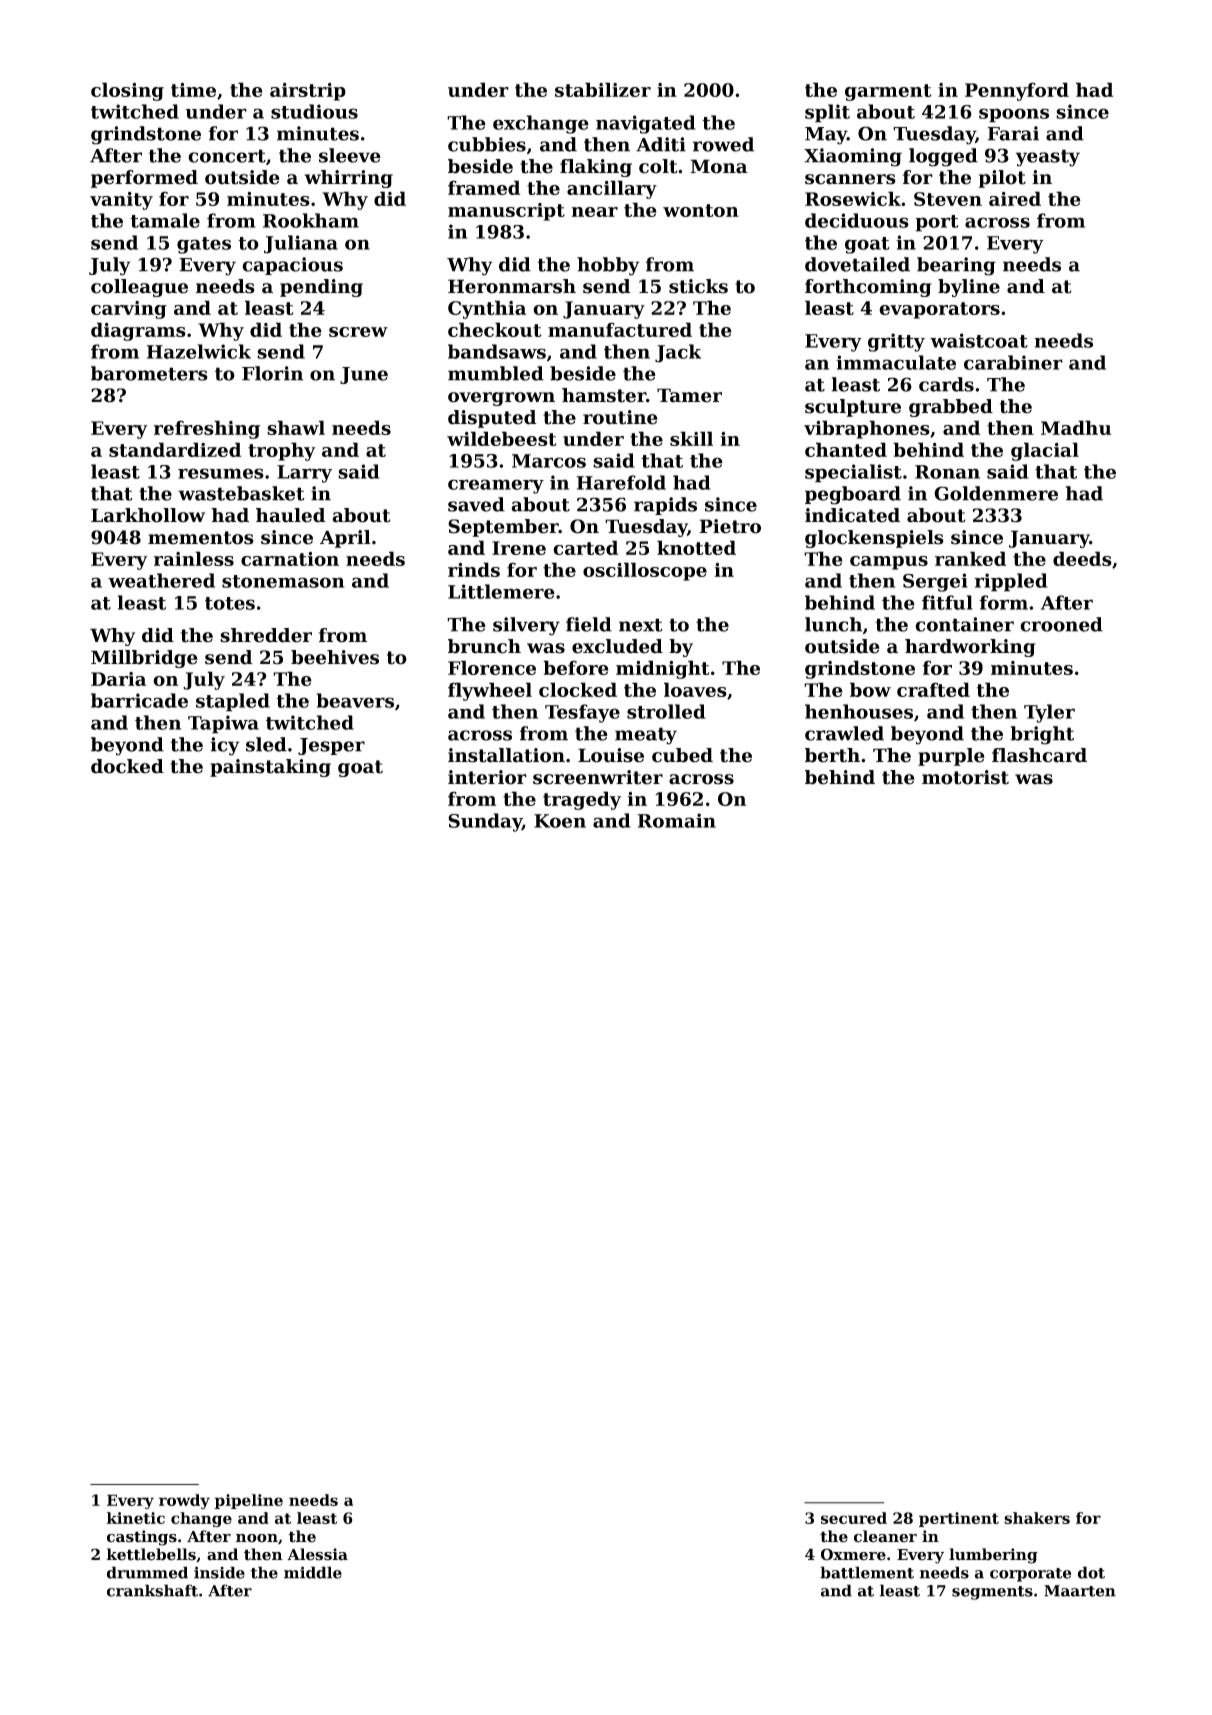  I want to click on painstaking, so click(270, 768).
